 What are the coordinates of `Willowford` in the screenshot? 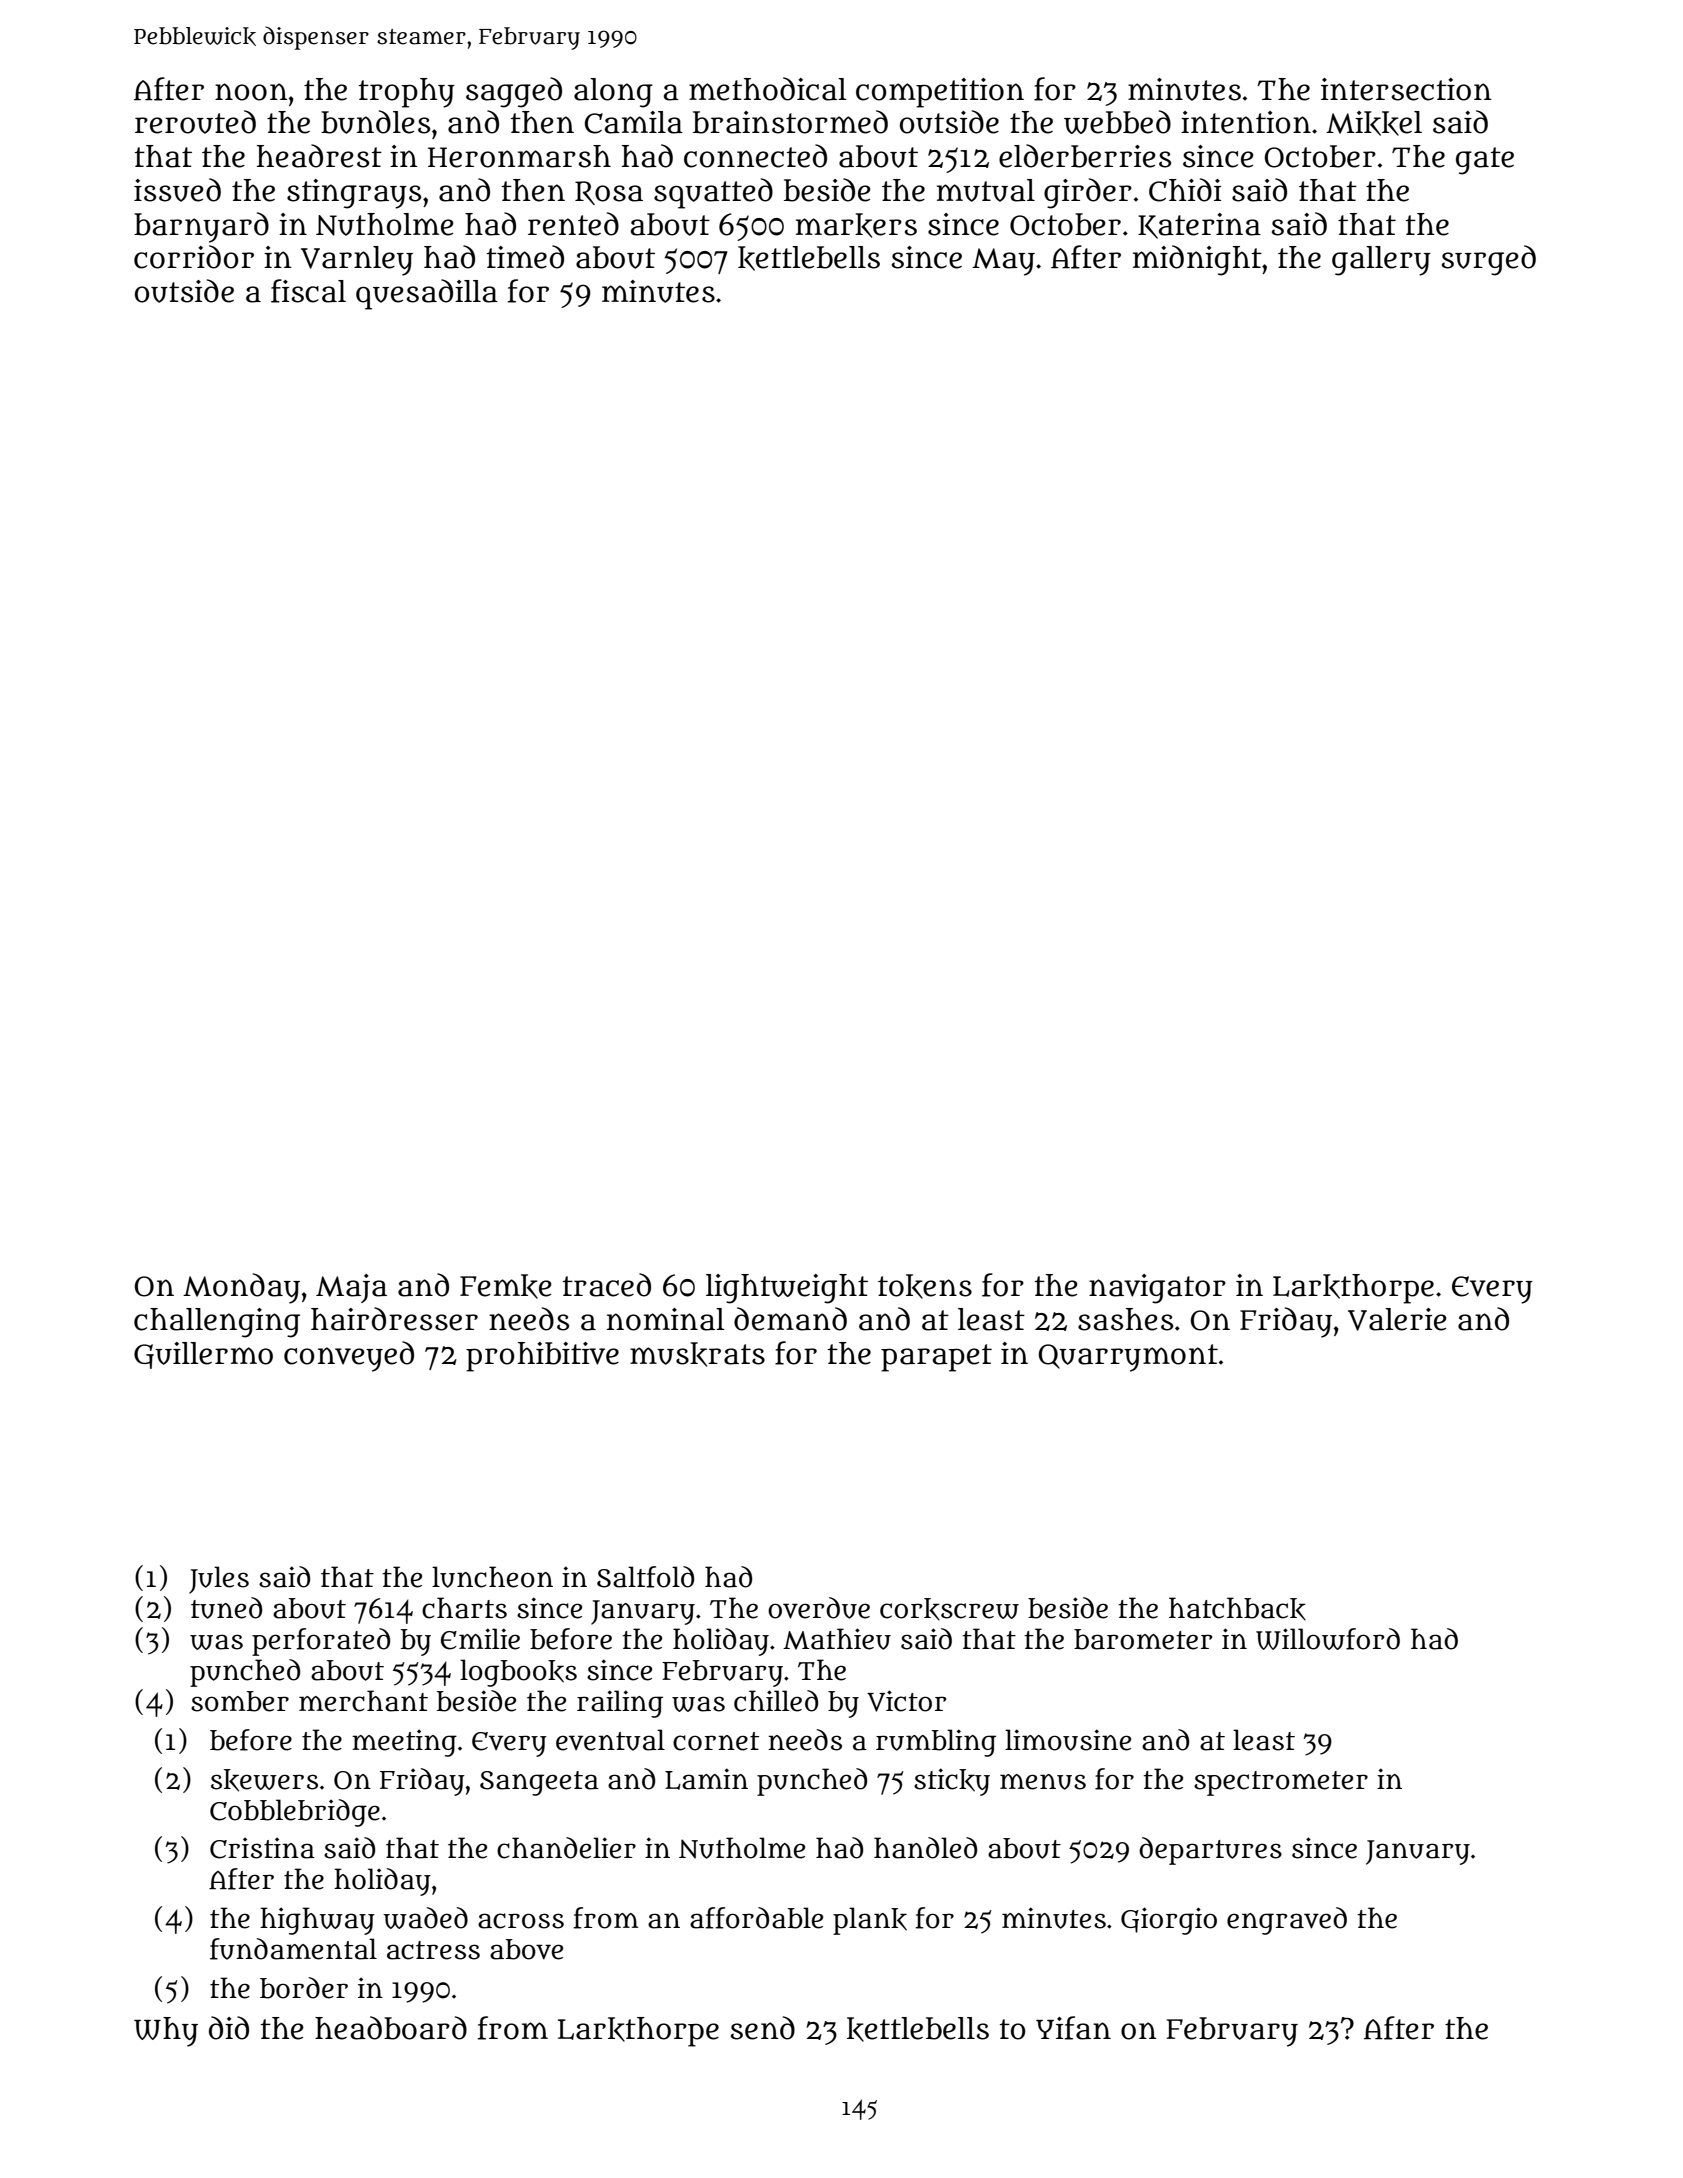 It's located at (1328, 1639).
